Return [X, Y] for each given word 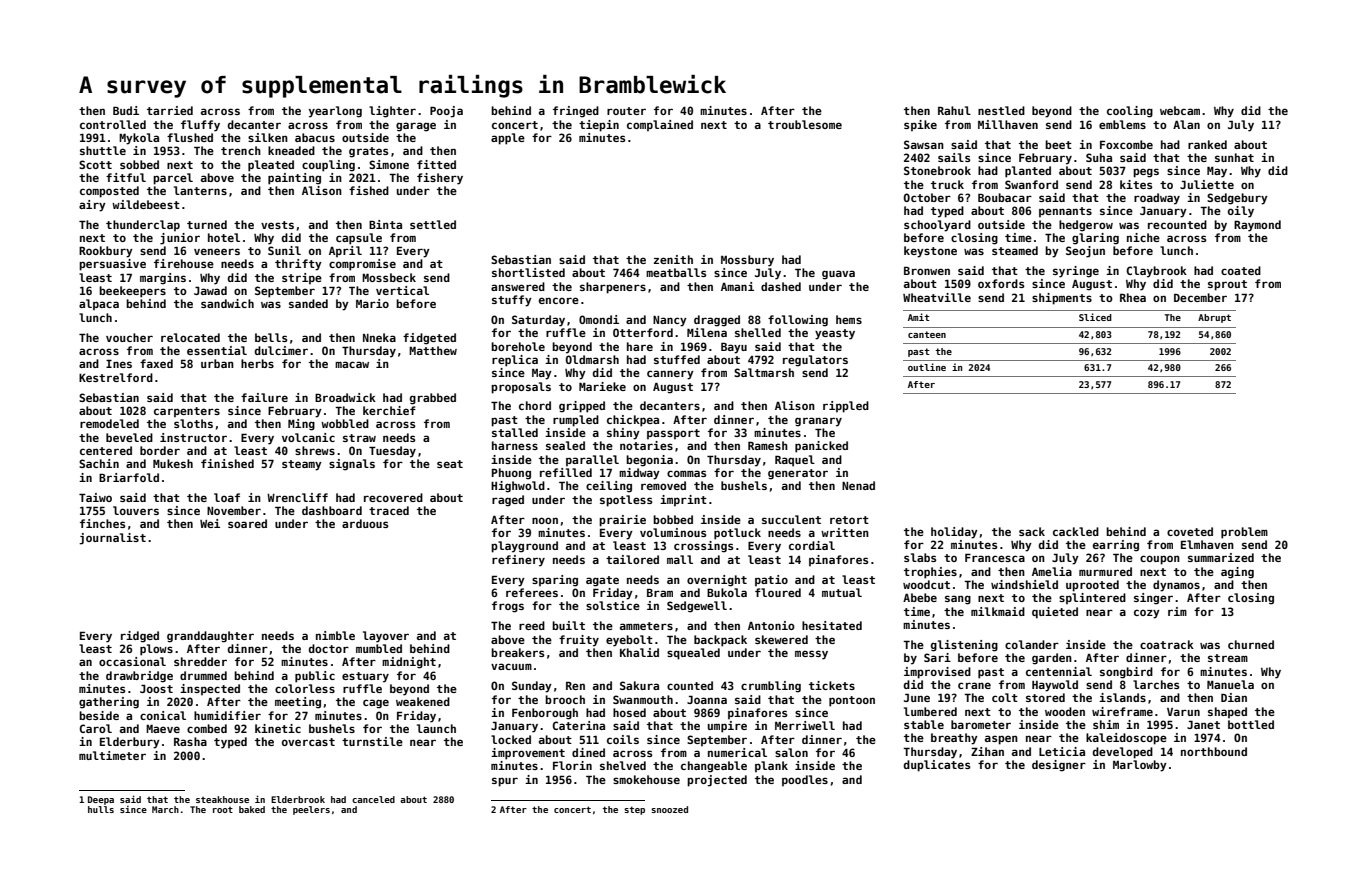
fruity [579, 641]
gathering [109, 703]
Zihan [987, 751]
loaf [227, 497]
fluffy [200, 126]
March [165, 809]
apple [508, 139]
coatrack [1167, 644]
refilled [566, 472]
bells [271, 337]
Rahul [954, 110]
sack [1032, 531]
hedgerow [1086, 226]
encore [559, 300]
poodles [805, 780]
